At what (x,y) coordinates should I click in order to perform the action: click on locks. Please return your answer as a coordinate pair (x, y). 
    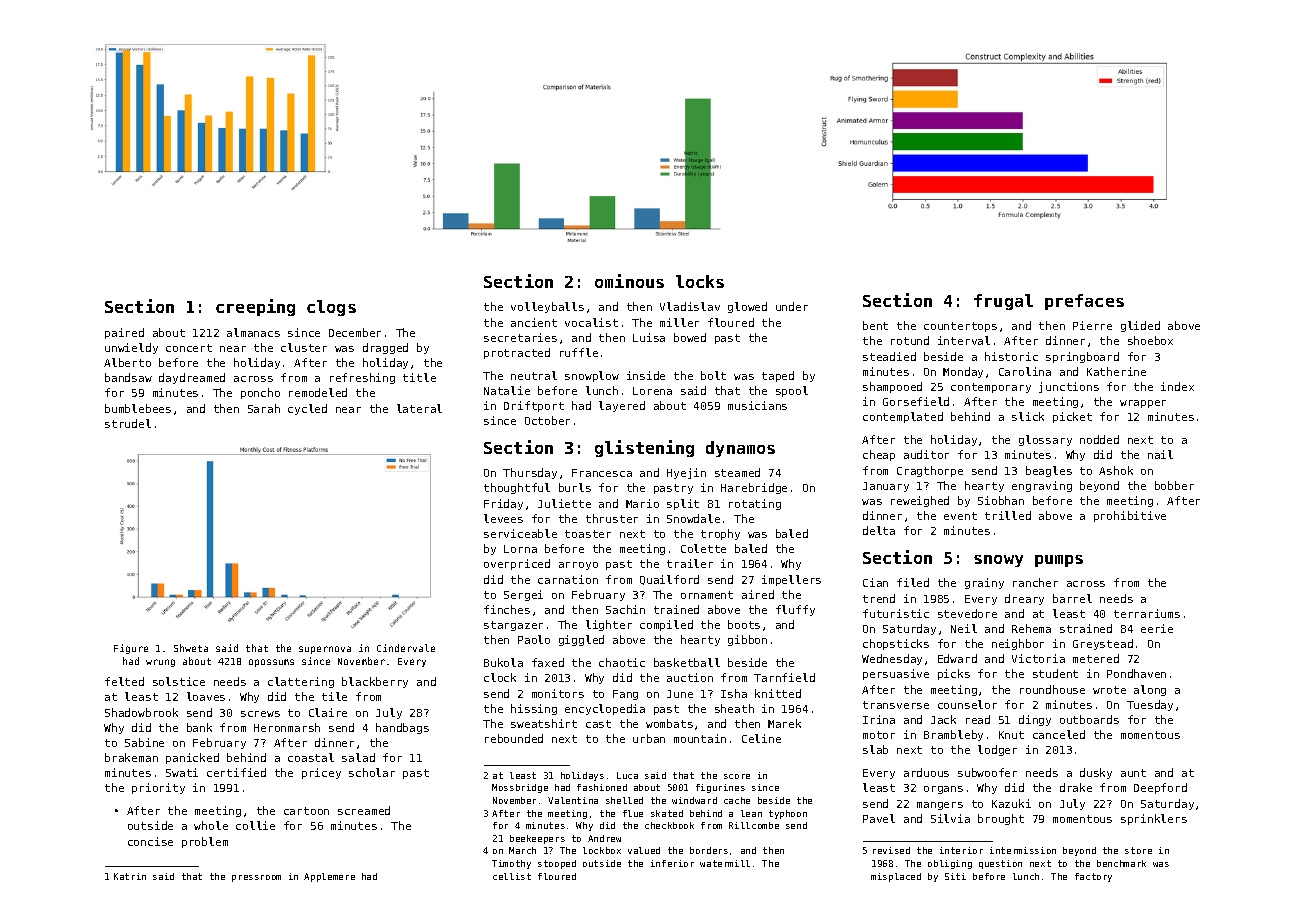
    Looking at the image, I should click on (700, 281).
